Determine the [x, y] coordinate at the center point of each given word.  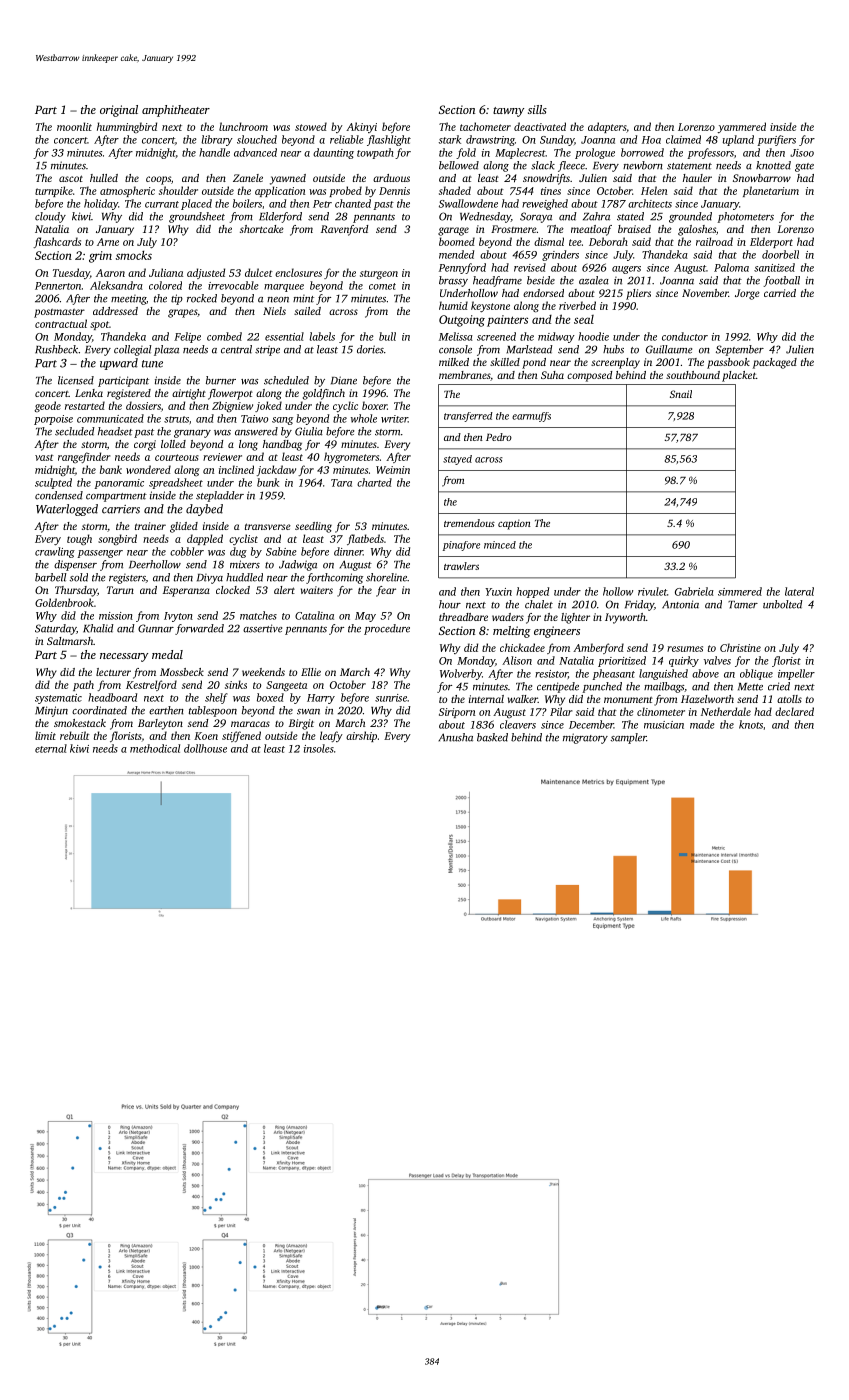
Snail [681, 394]
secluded [75, 431]
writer [394, 419]
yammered [741, 127]
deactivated [540, 126]
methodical [155, 748]
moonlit [74, 126]
